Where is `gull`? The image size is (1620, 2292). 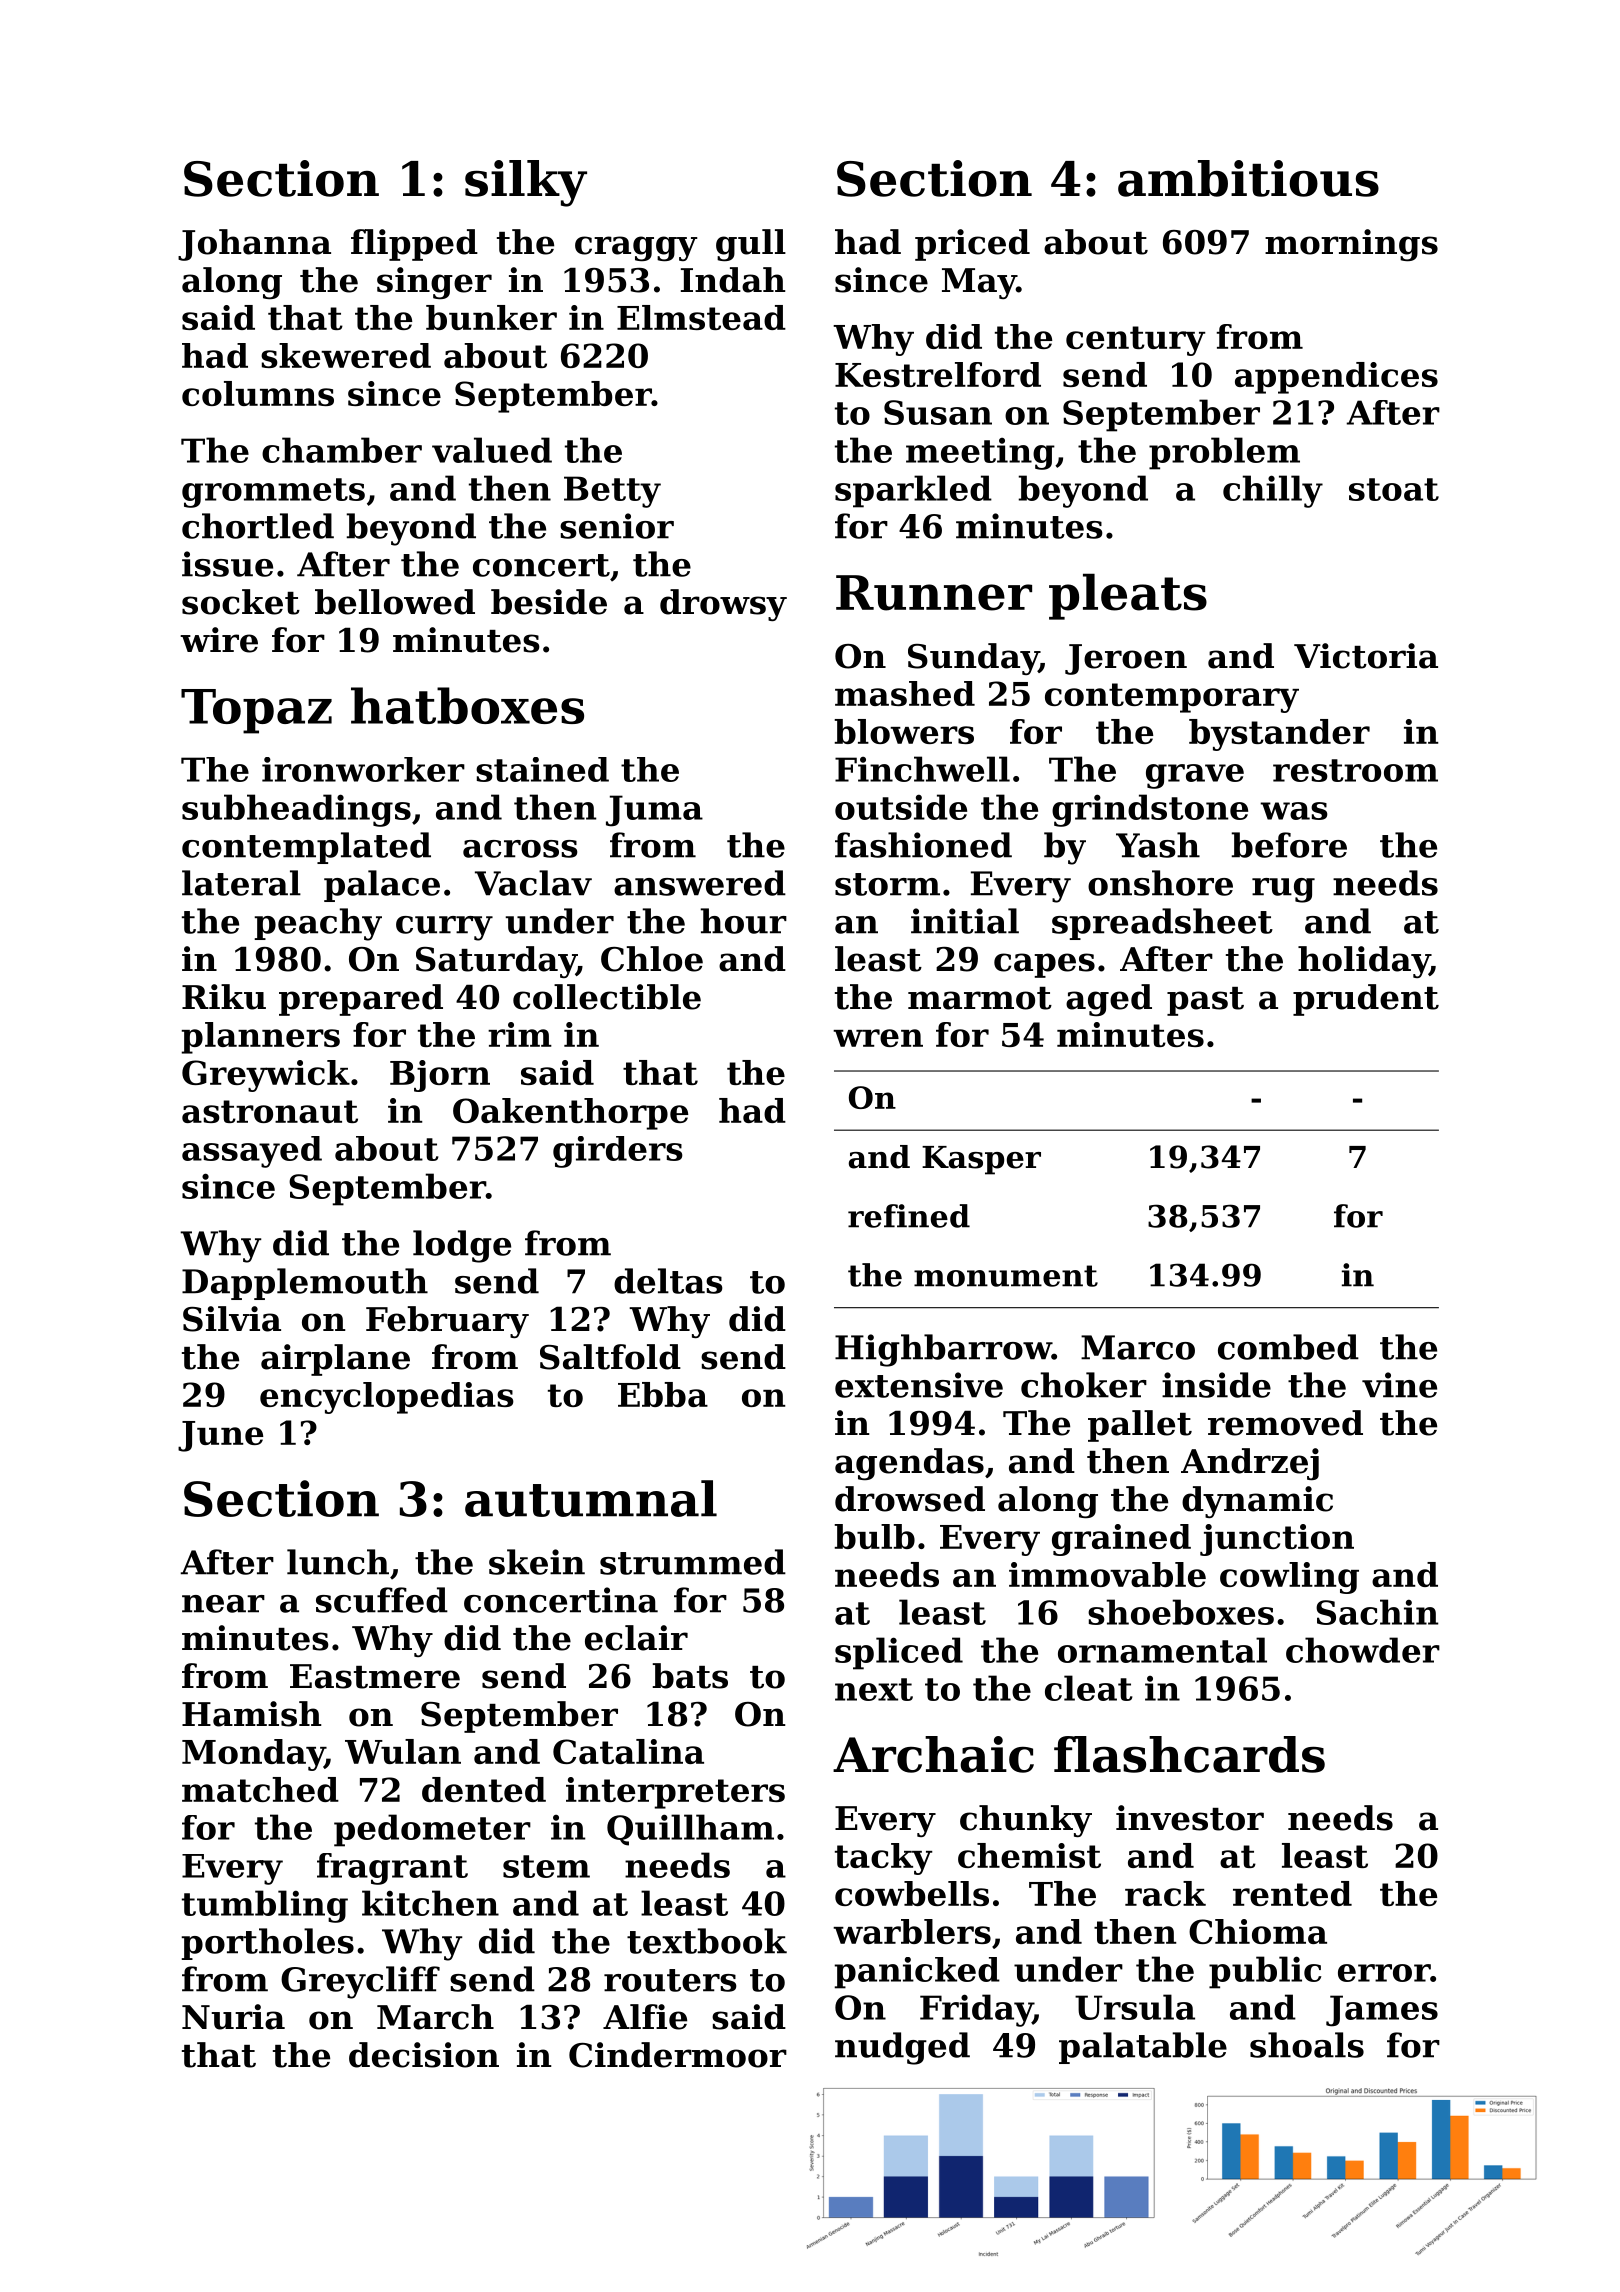
gull is located at coordinates (751, 245).
